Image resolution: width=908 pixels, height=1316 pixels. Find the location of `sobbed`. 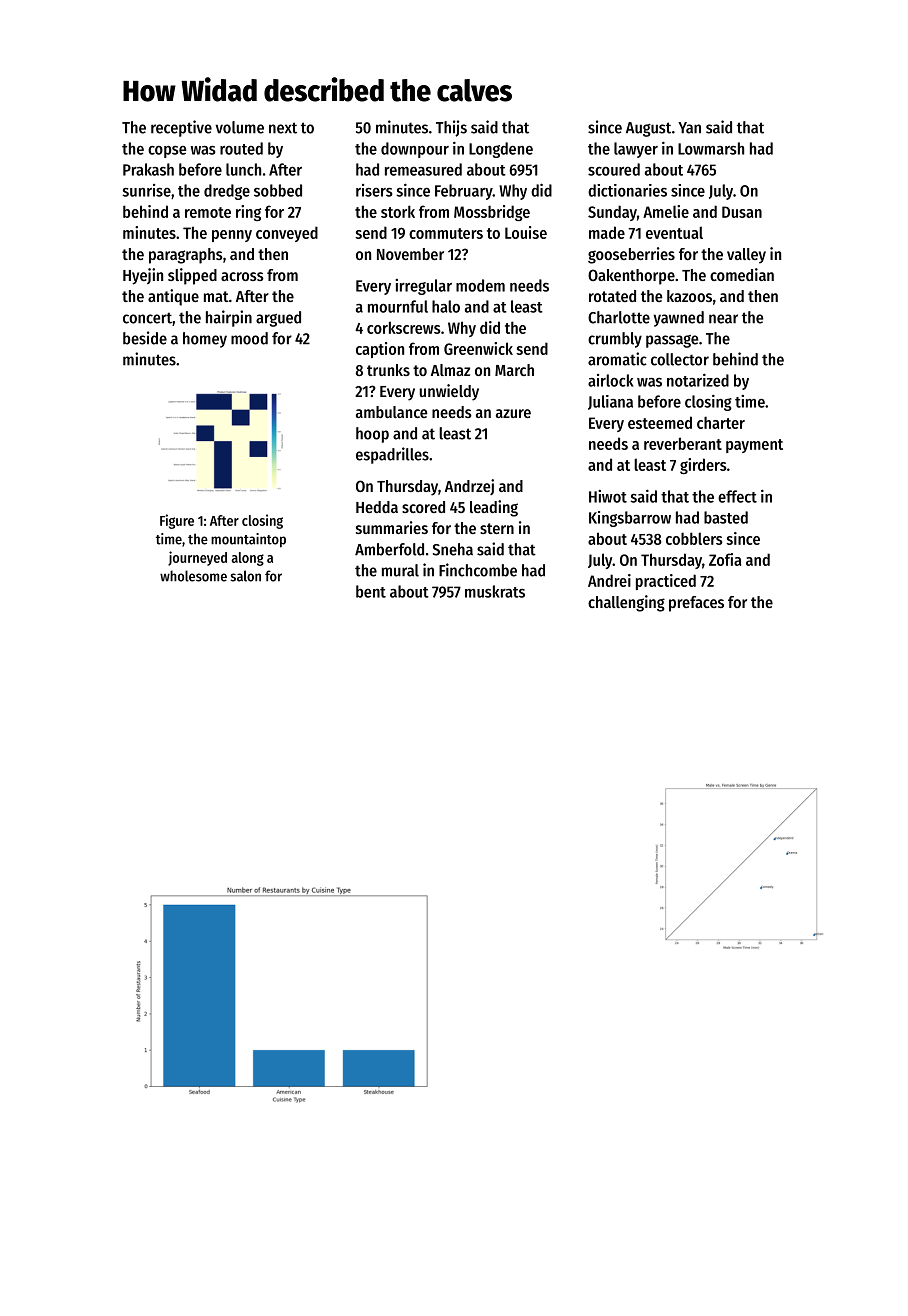

sobbed is located at coordinates (278, 190).
